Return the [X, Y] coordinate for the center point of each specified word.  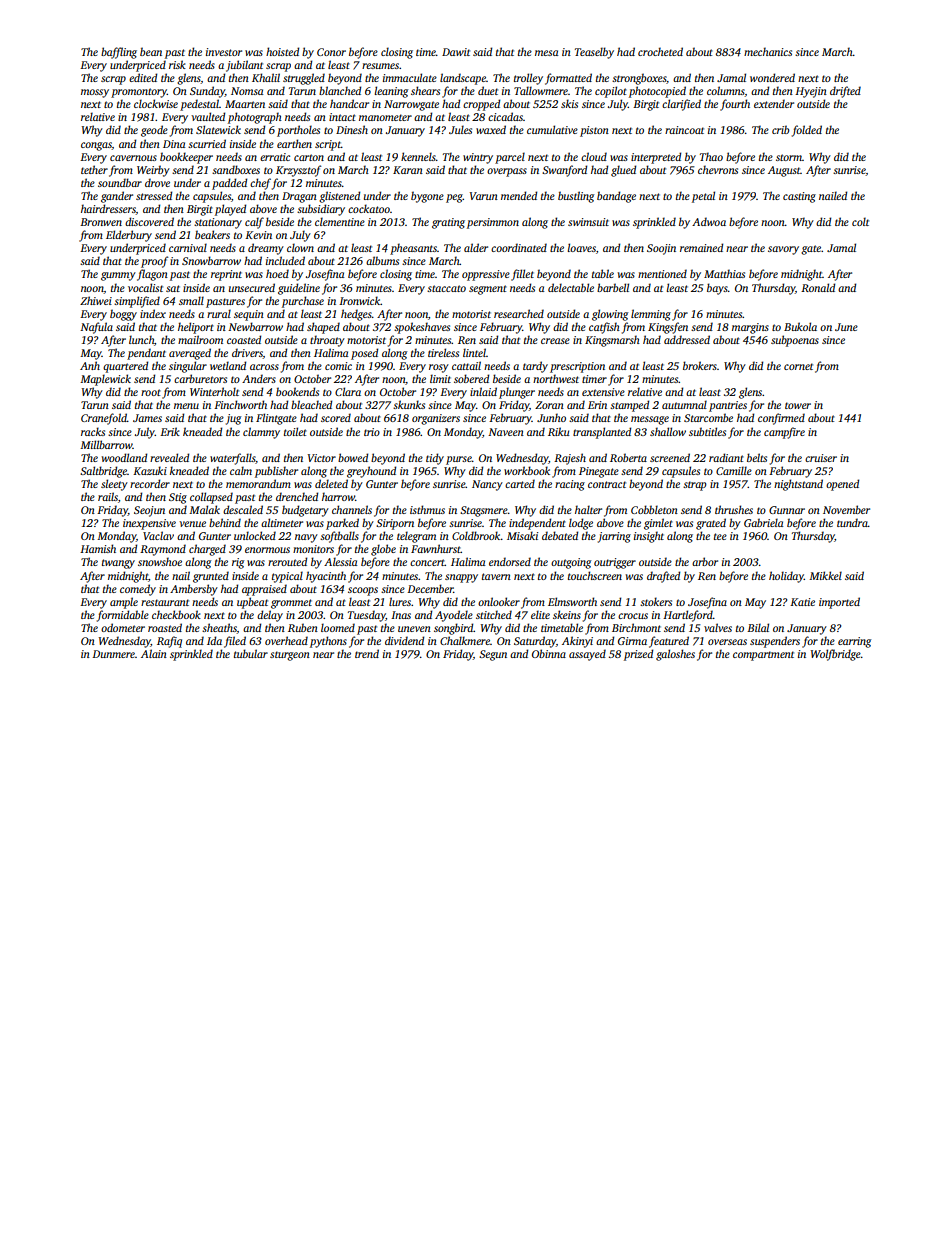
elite [540, 614]
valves [718, 627]
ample [124, 603]
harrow [338, 496]
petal [703, 197]
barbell [613, 287]
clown [300, 247]
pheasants [413, 249]
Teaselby [594, 53]
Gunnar [787, 510]
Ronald [818, 287]
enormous [267, 550]
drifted [845, 92]
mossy [95, 93]
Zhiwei [96, 300]
